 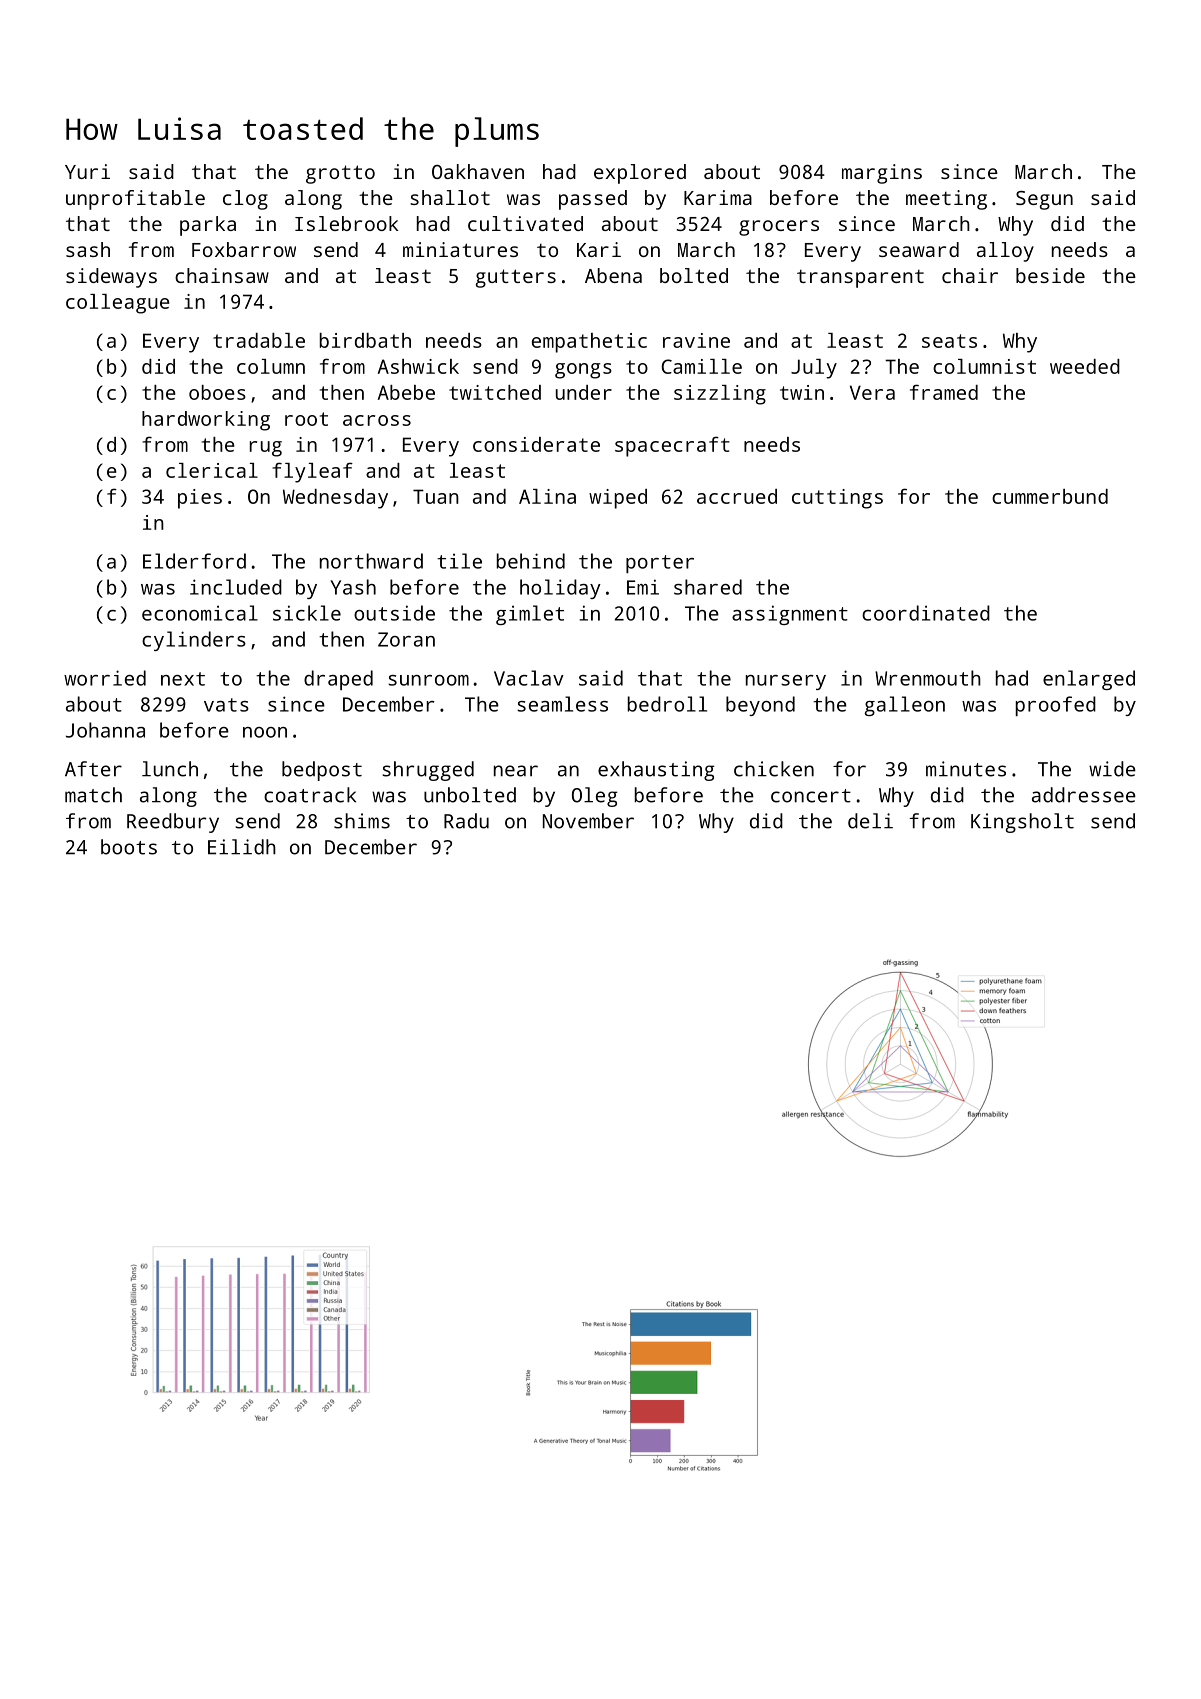 I want to click on proofed, so click(x=1056, y=706).
